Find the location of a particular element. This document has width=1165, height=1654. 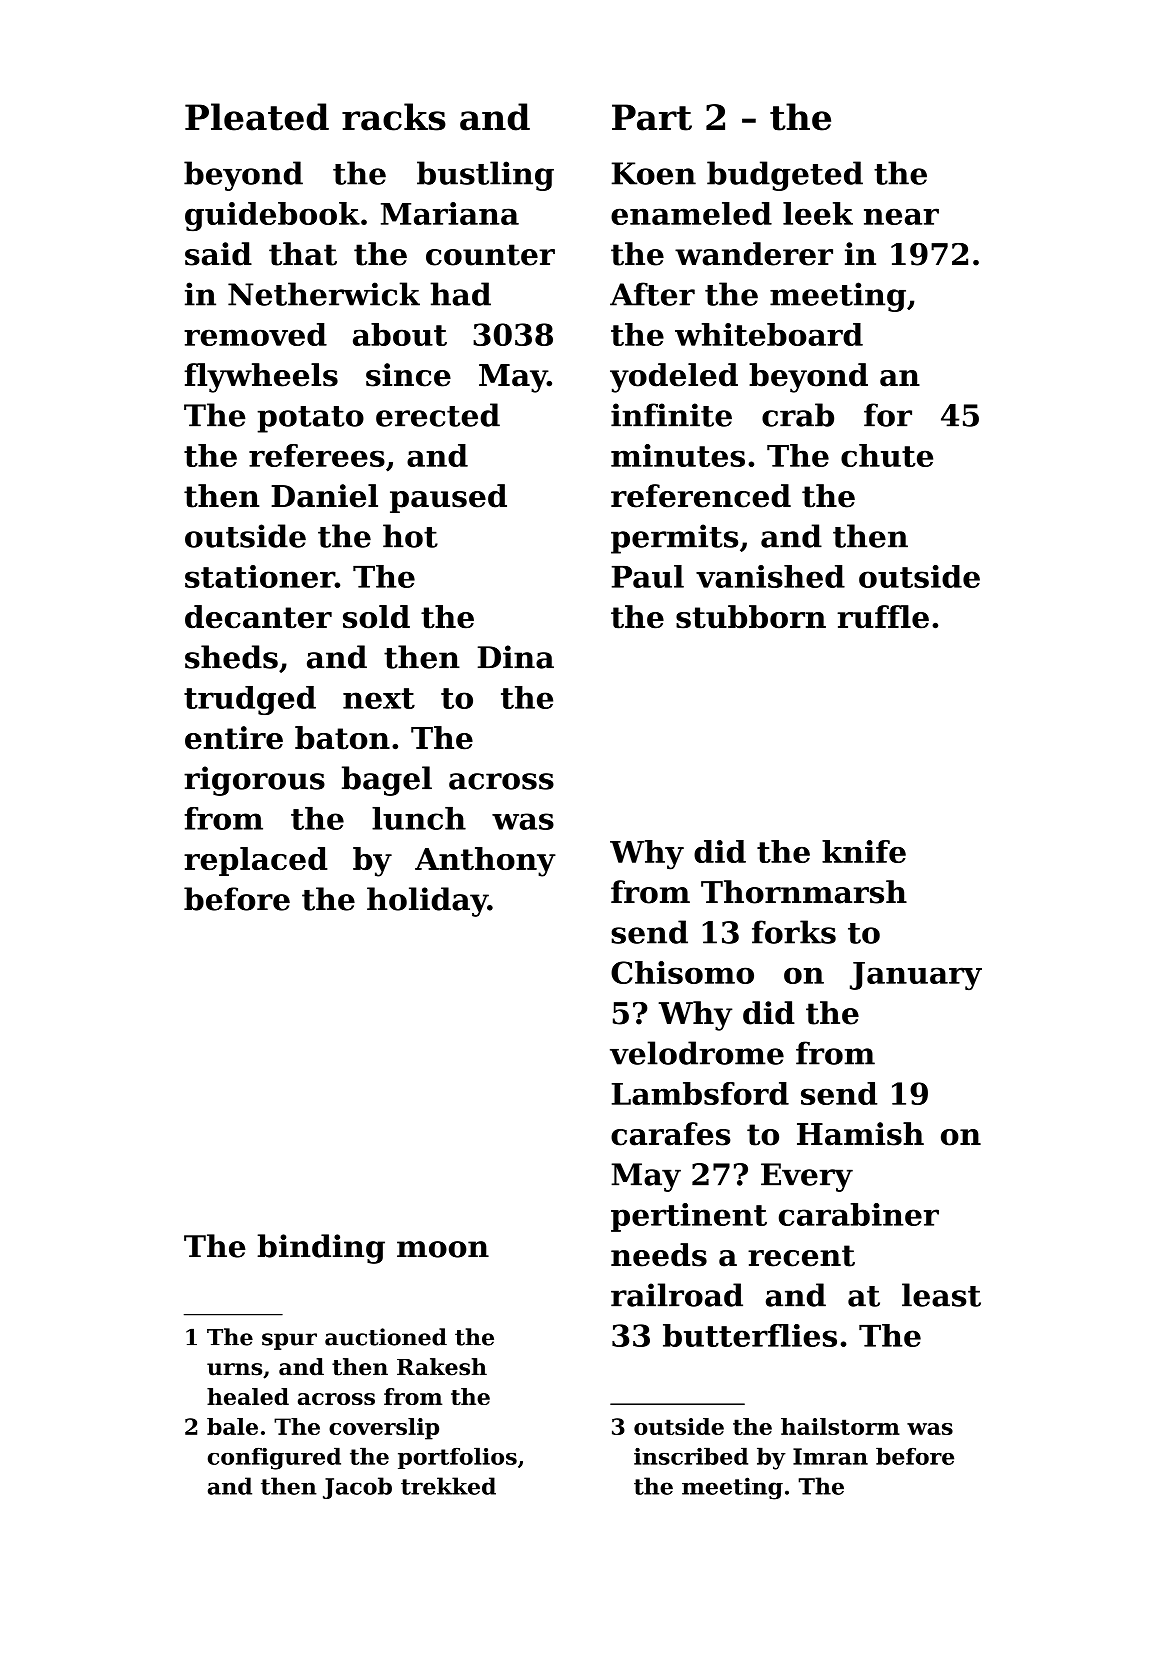

that is located at coordinates (303, 254).
